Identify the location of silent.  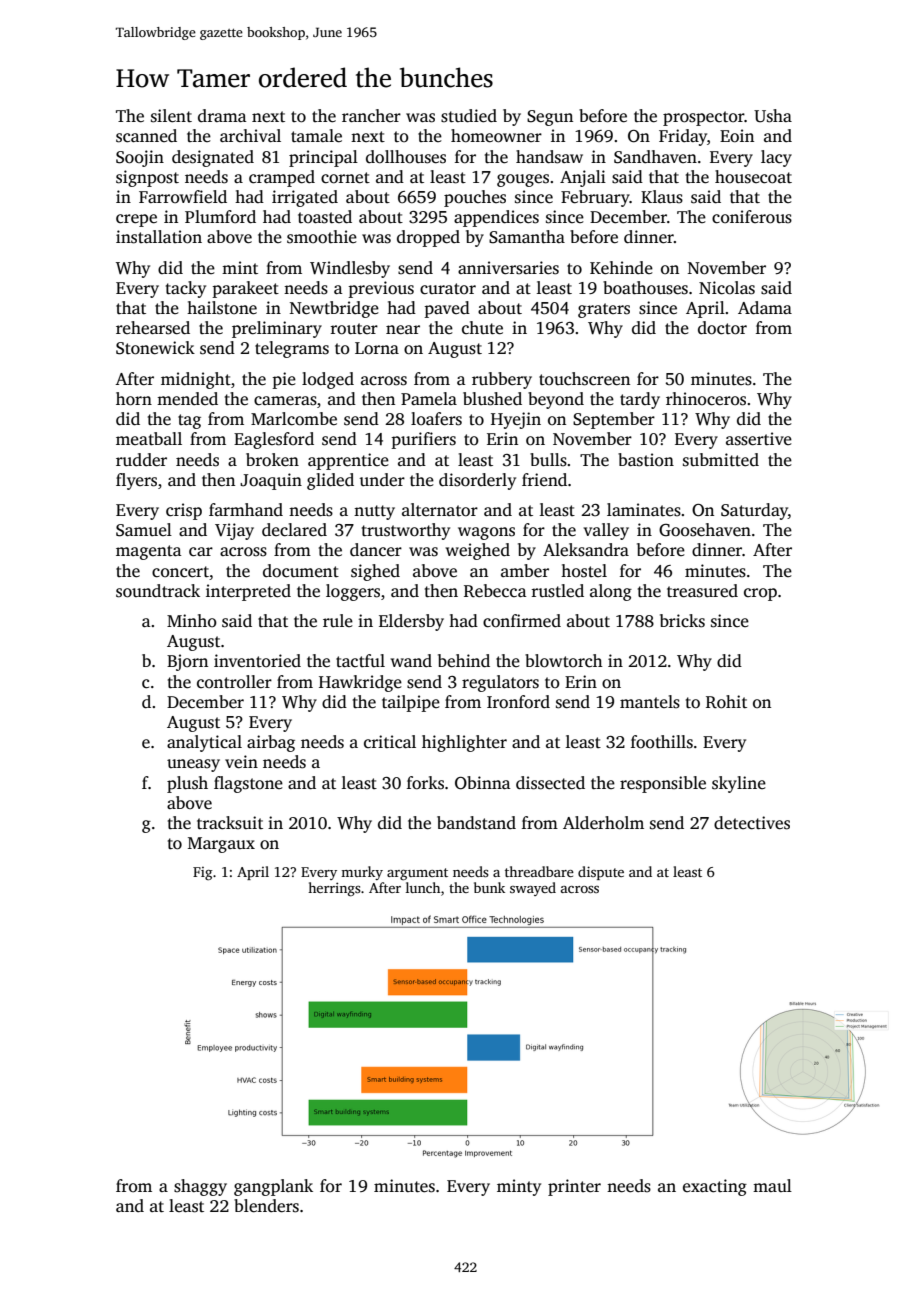
(171, 116).
